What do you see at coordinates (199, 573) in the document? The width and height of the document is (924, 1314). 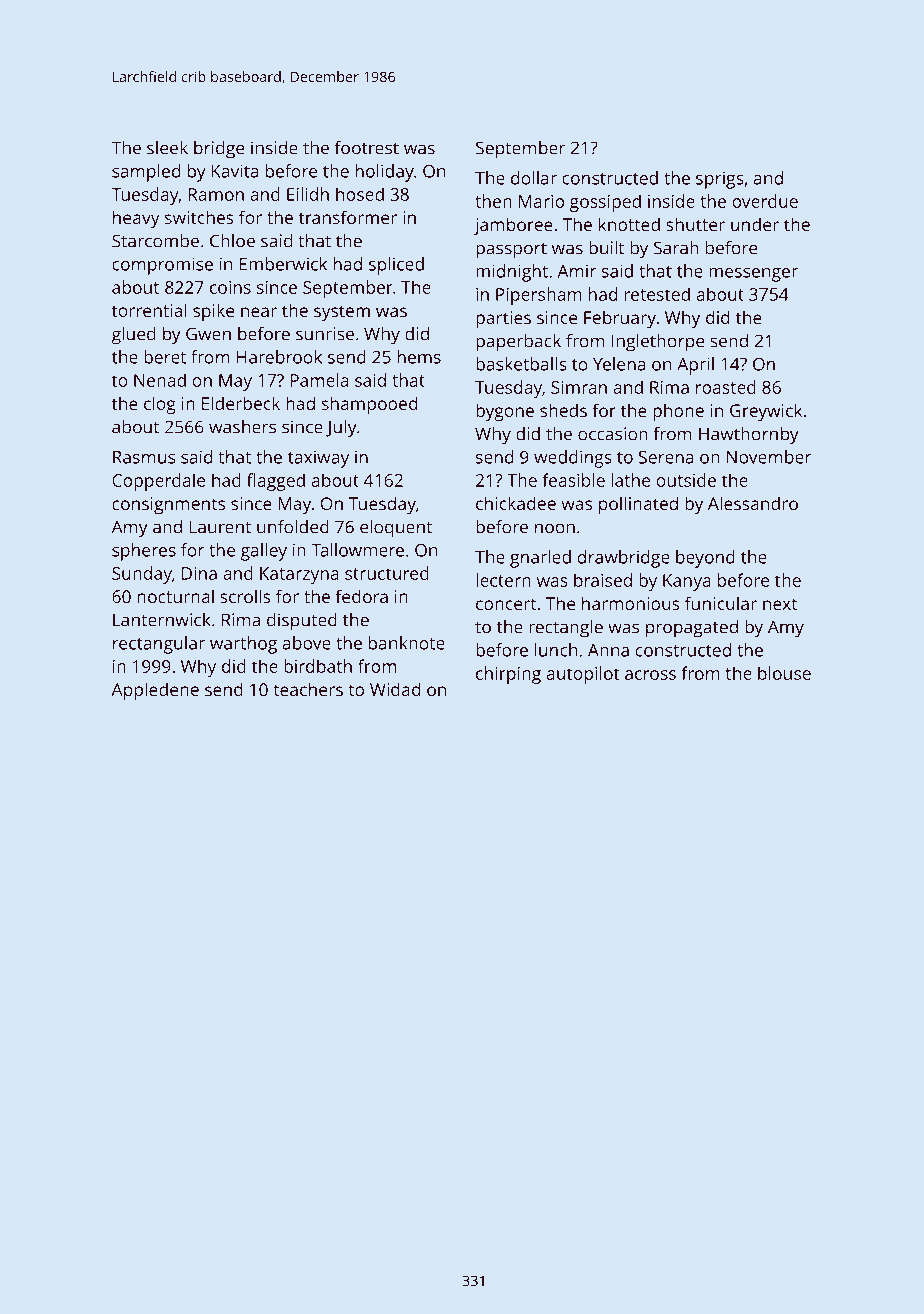 I see `Dina` at bounding box center [199, 573].
